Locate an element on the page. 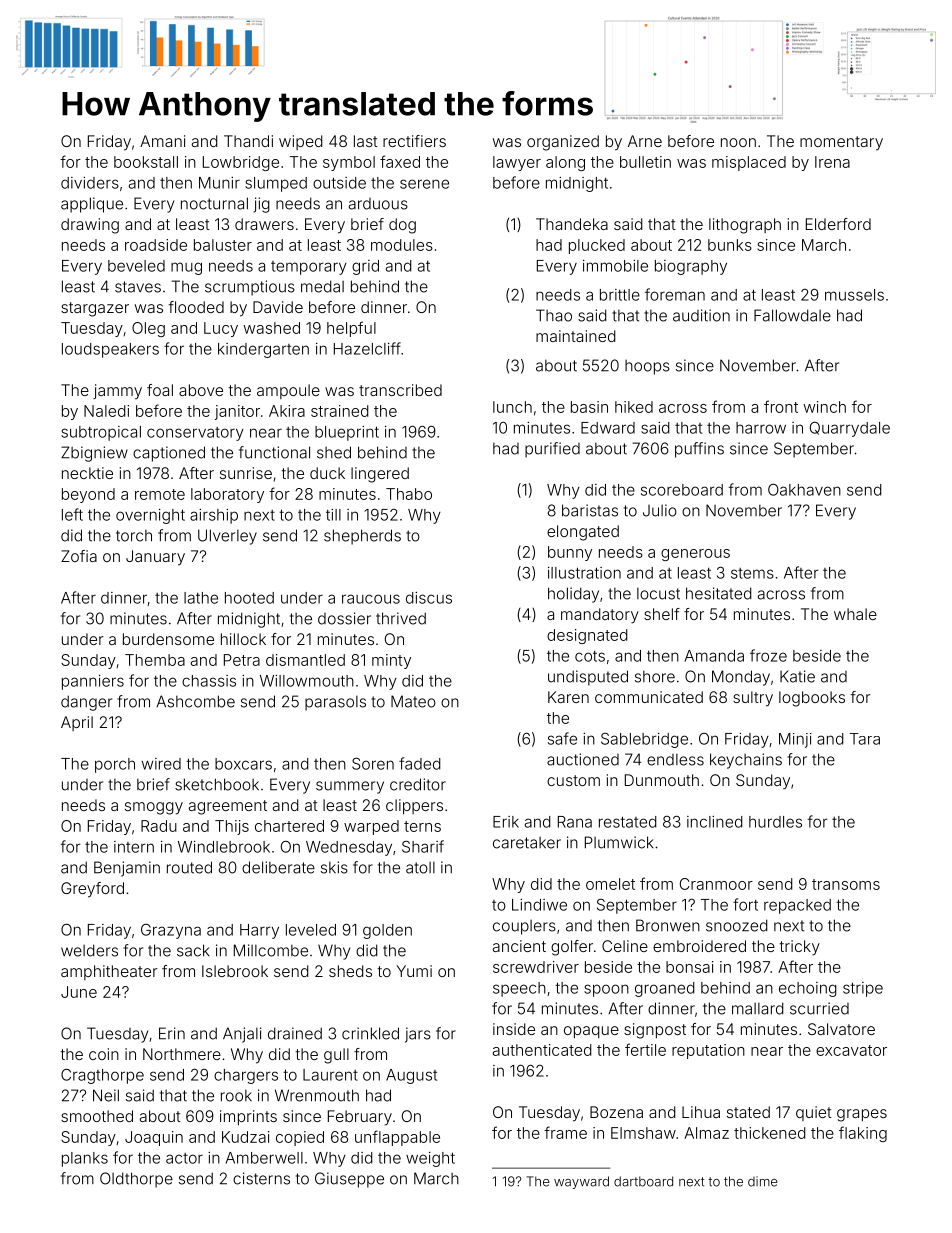  along is located at coordinates (565, 163).
